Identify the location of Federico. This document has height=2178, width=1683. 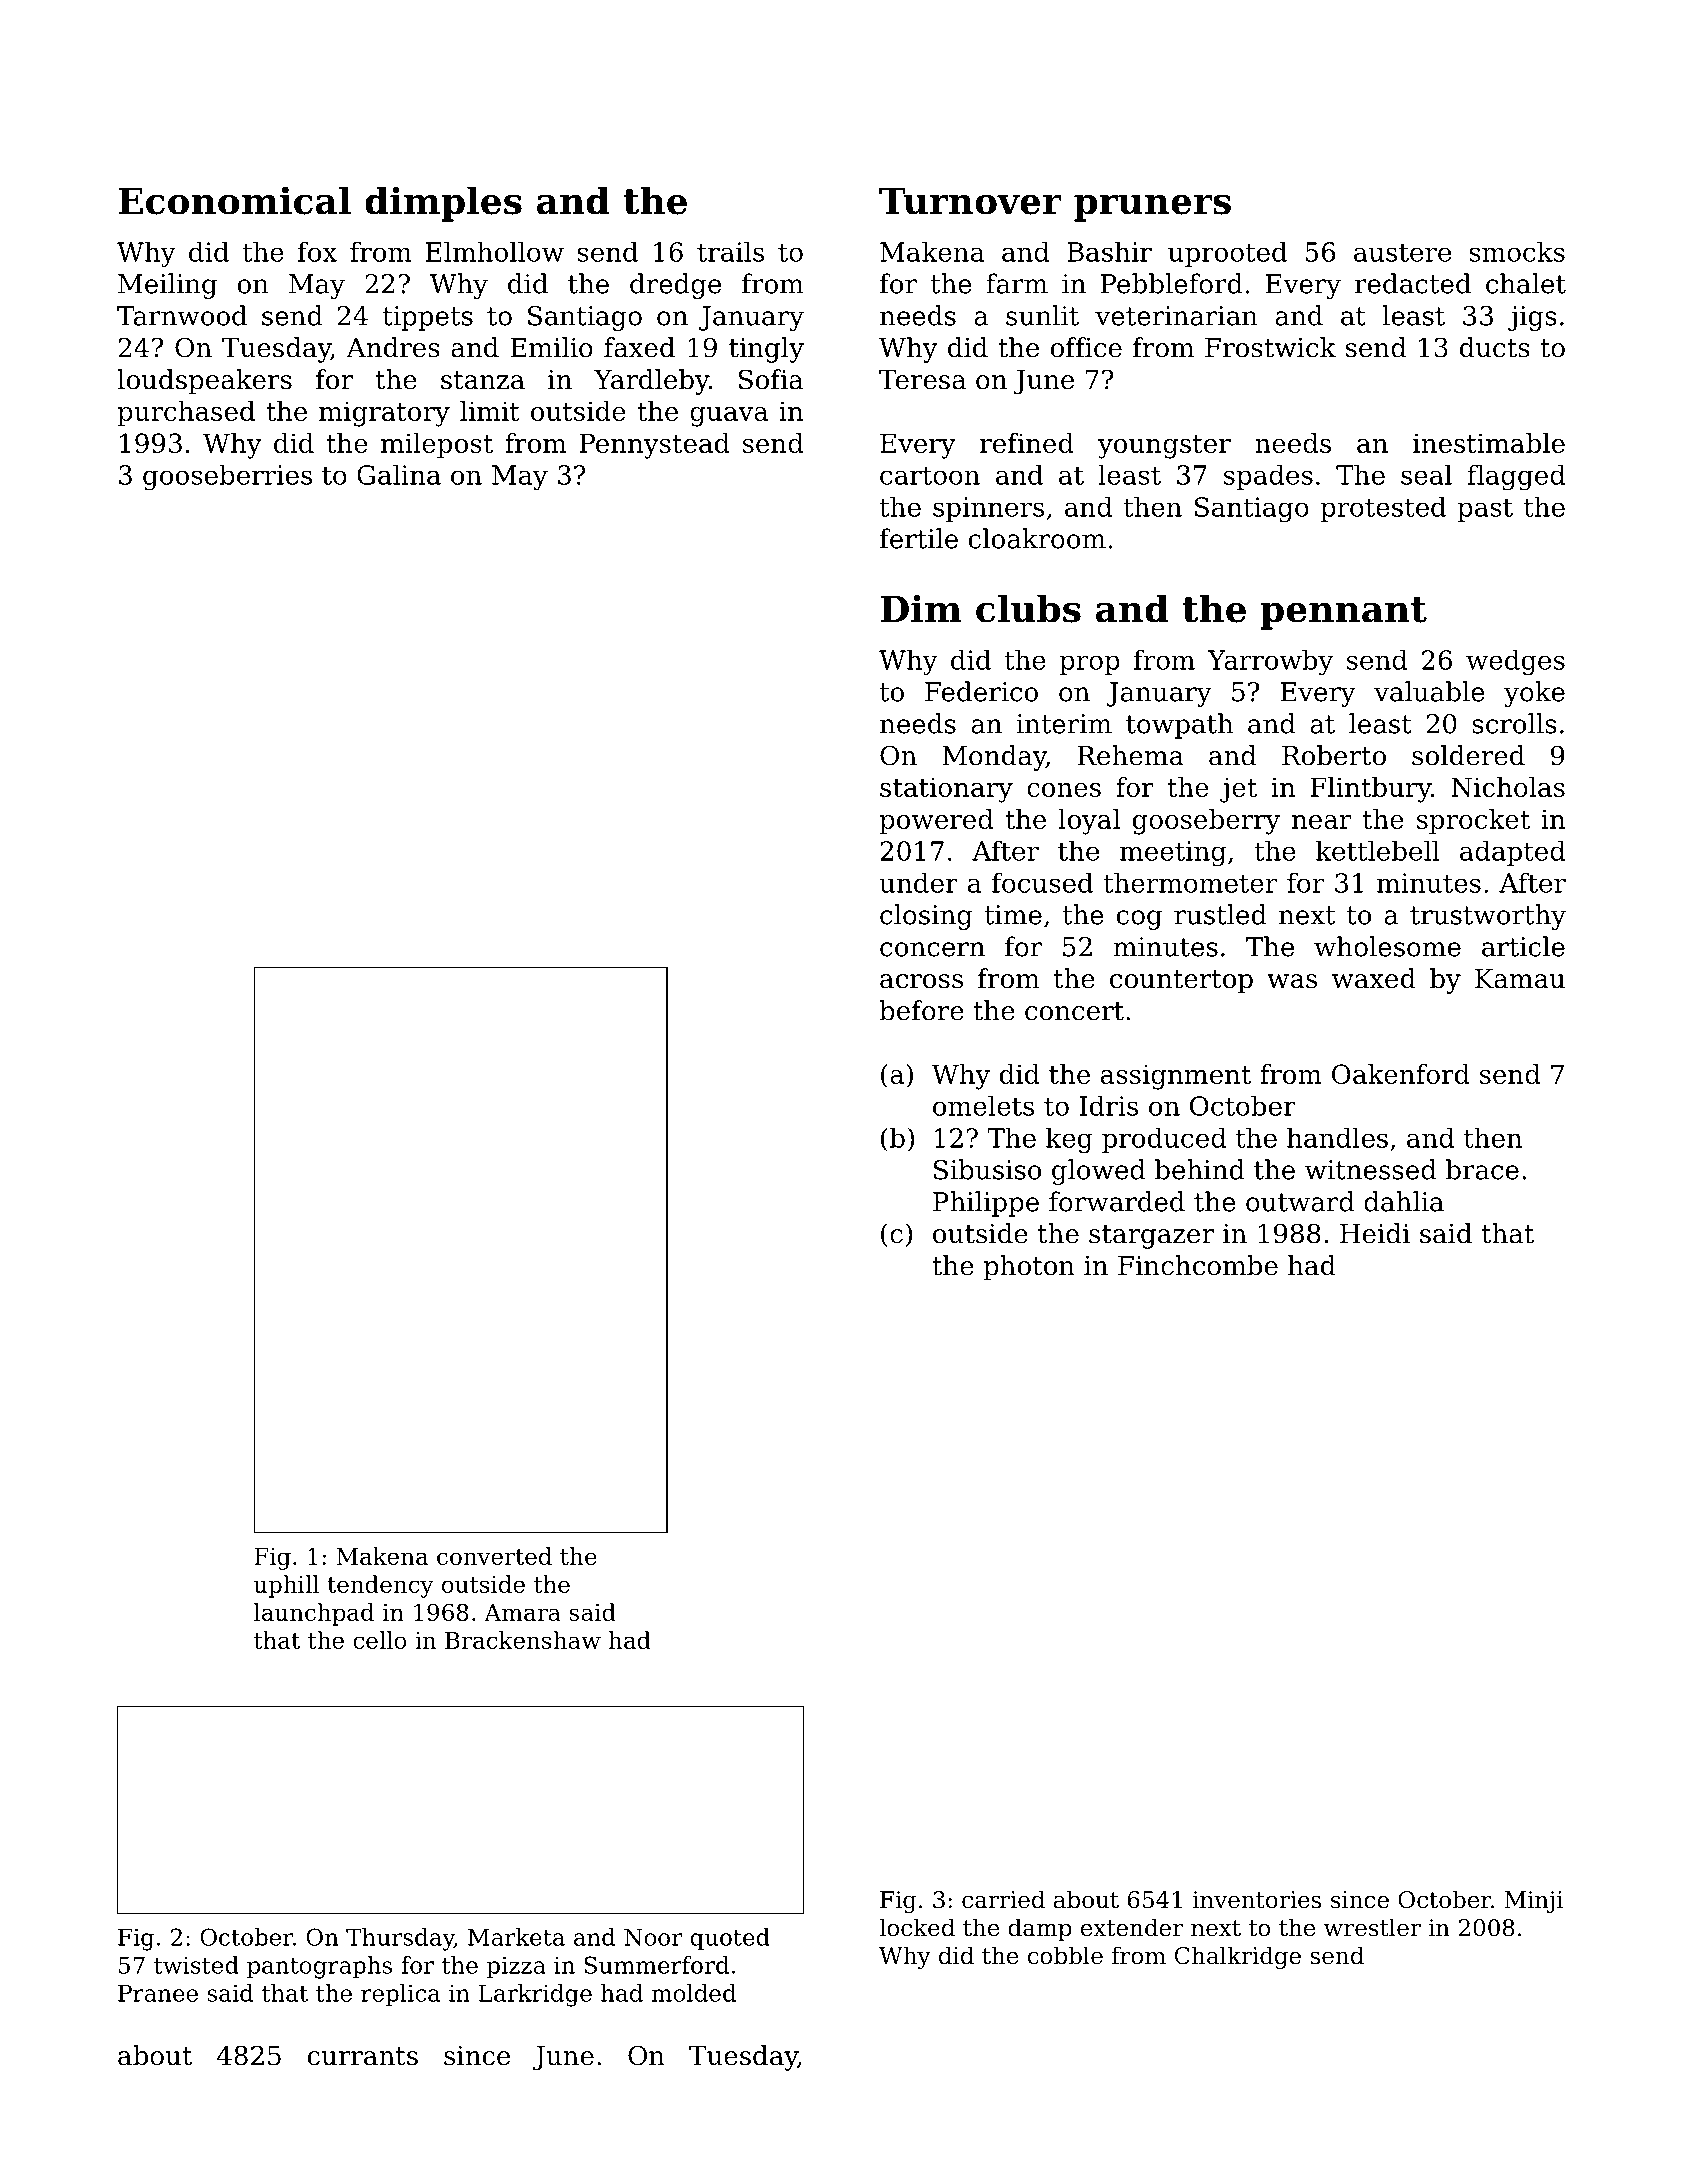
(981, 691).
